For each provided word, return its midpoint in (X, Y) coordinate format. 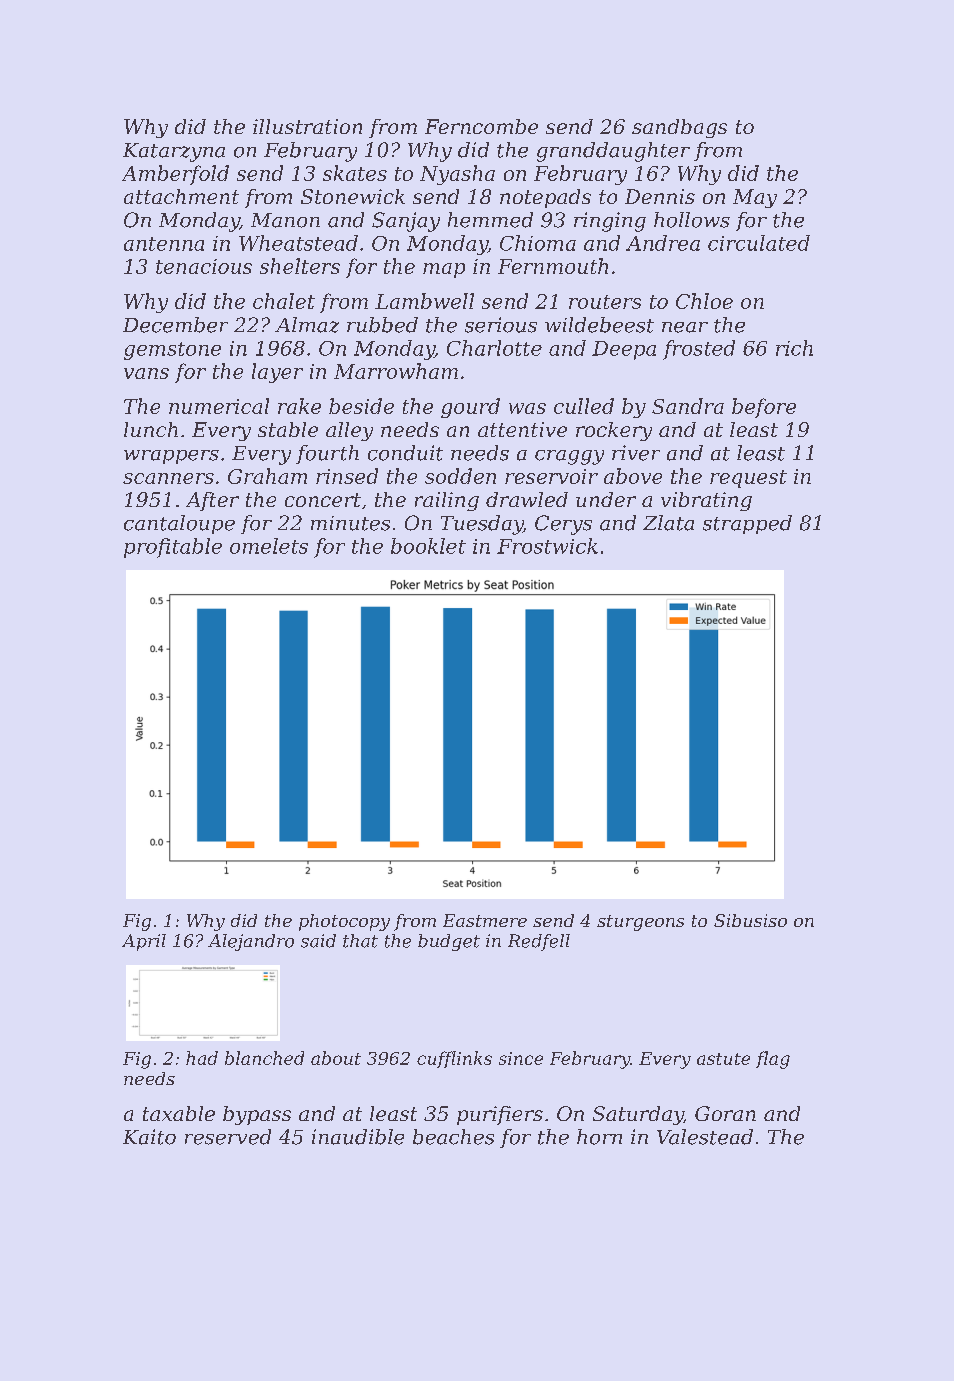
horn (599, 1137)
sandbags (679, 128)
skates (355, 173)
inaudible (358, 1137)
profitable (173, 548)
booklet (428, 546)
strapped (747, 524)
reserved (228, 1137)
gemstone (172, 351)
